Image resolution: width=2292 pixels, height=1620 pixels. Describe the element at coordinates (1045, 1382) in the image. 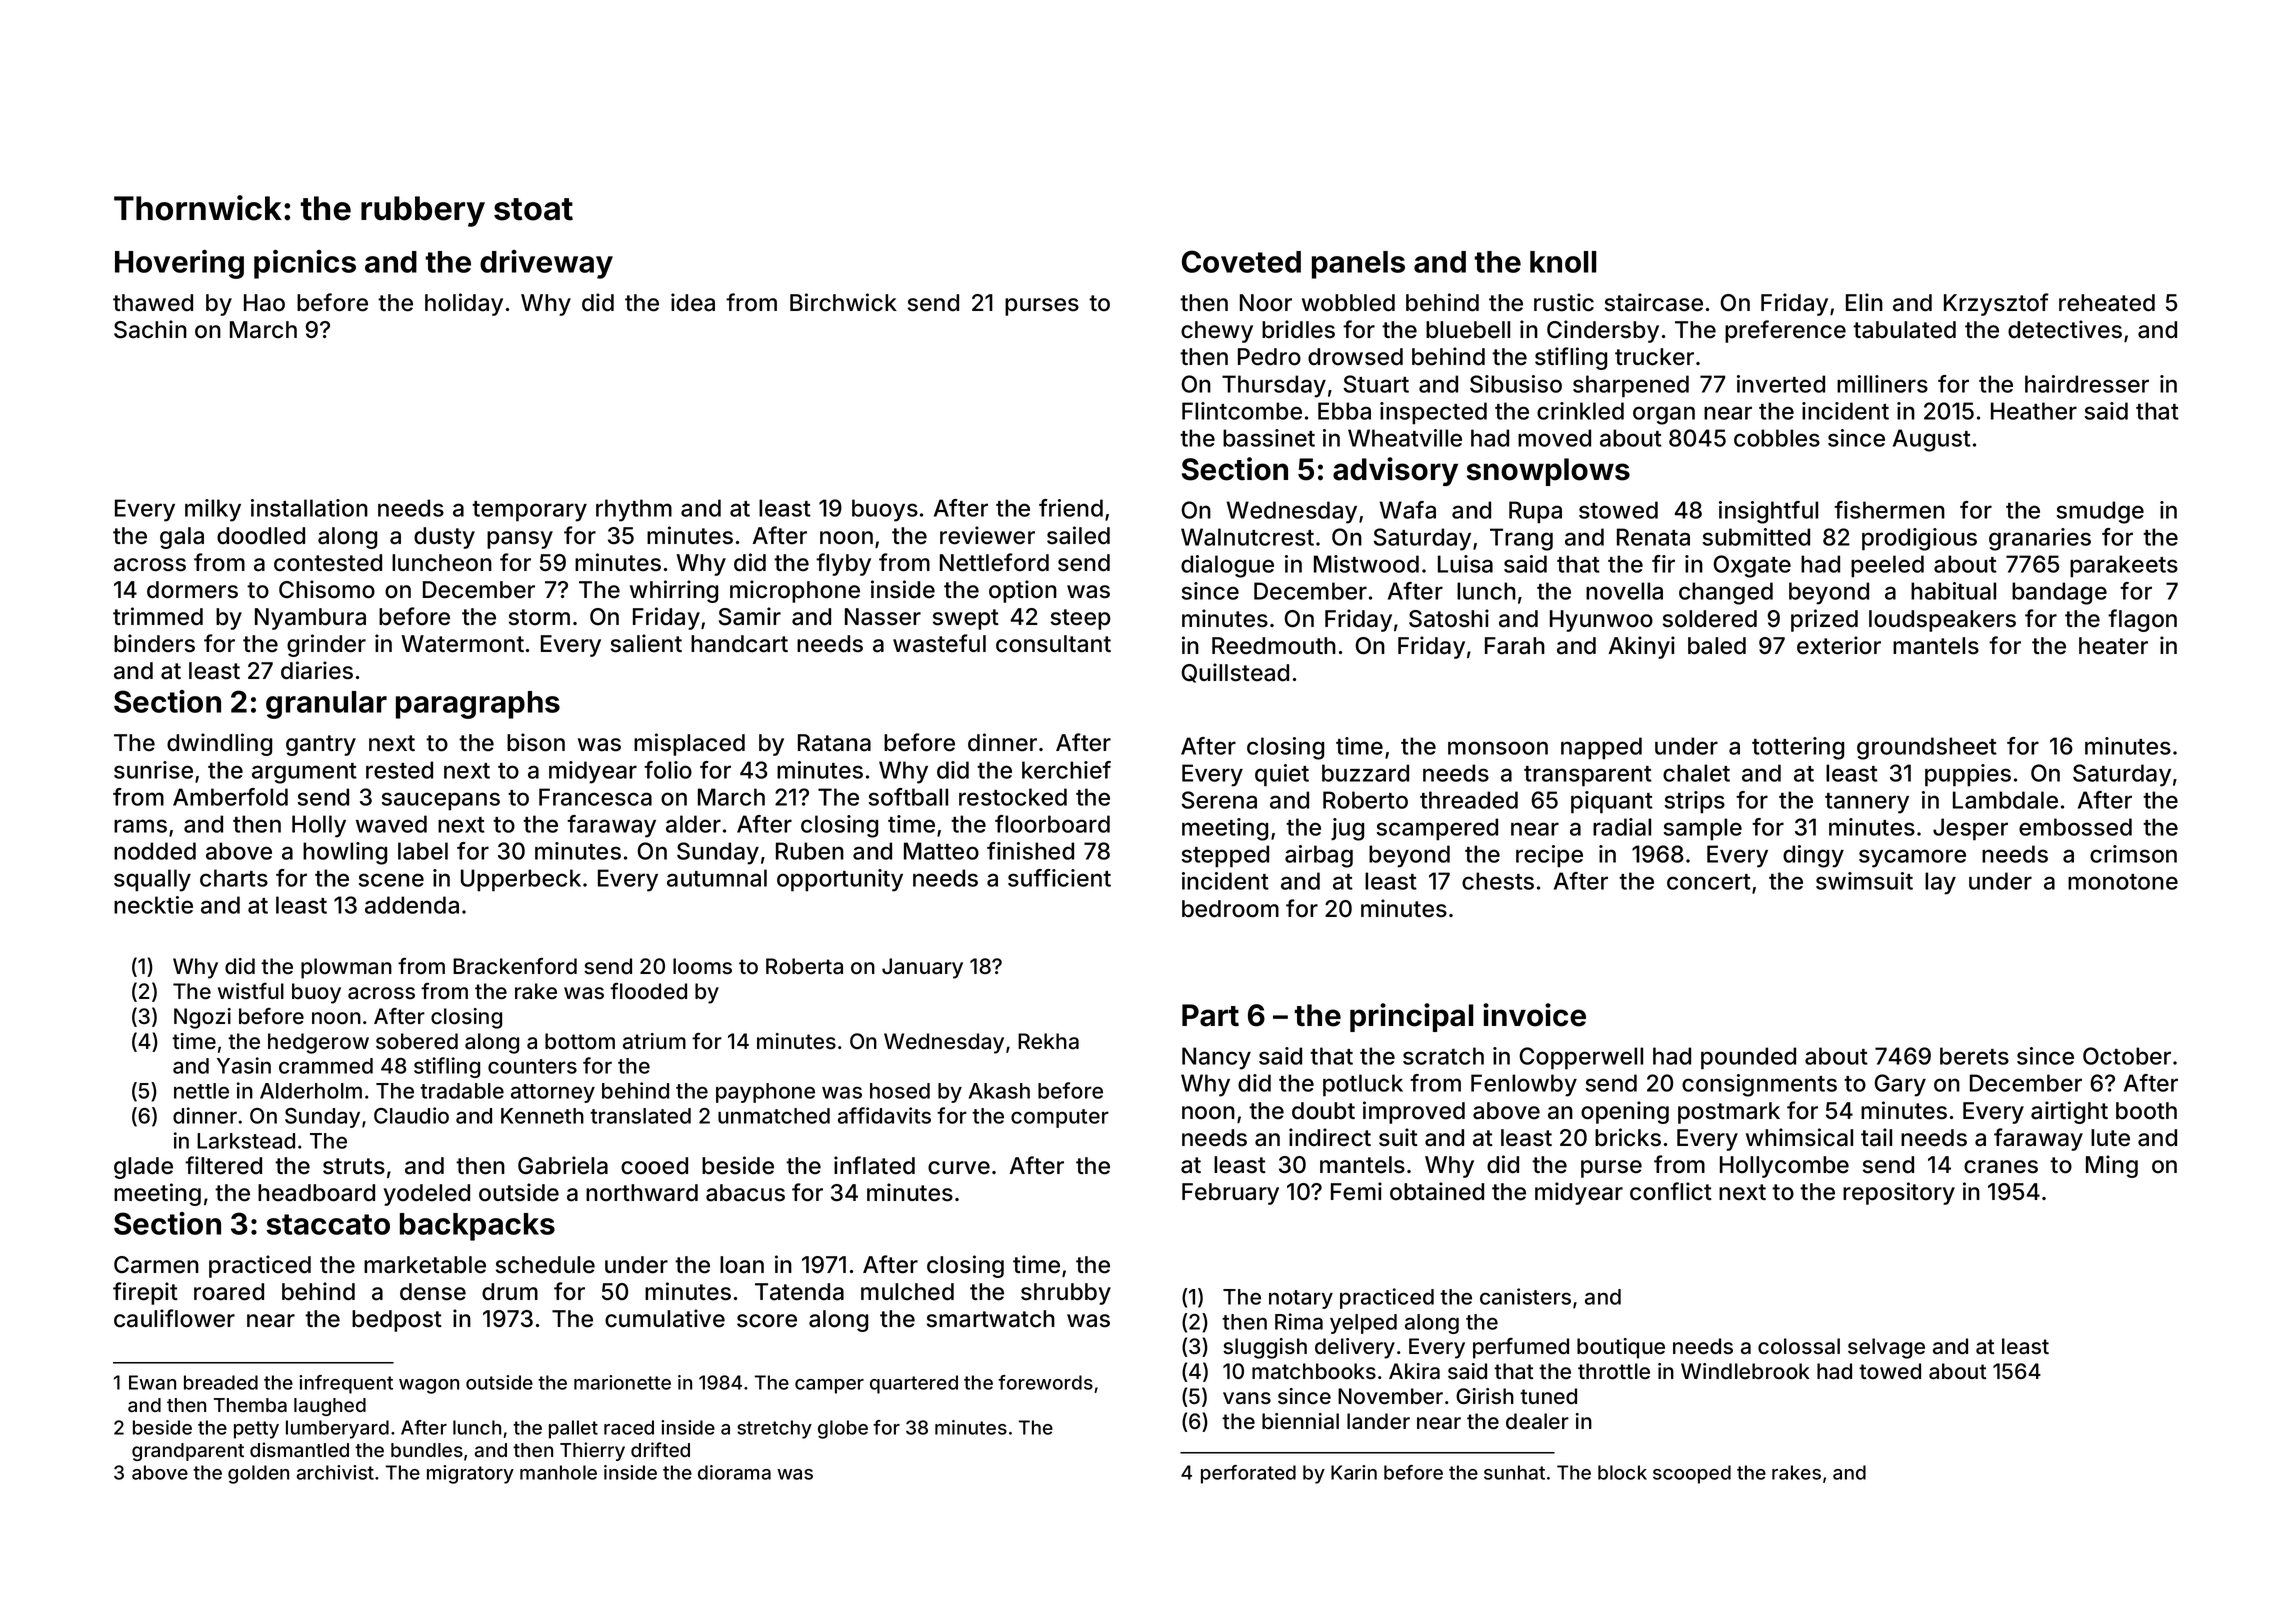

I see `forewords` at that location.
